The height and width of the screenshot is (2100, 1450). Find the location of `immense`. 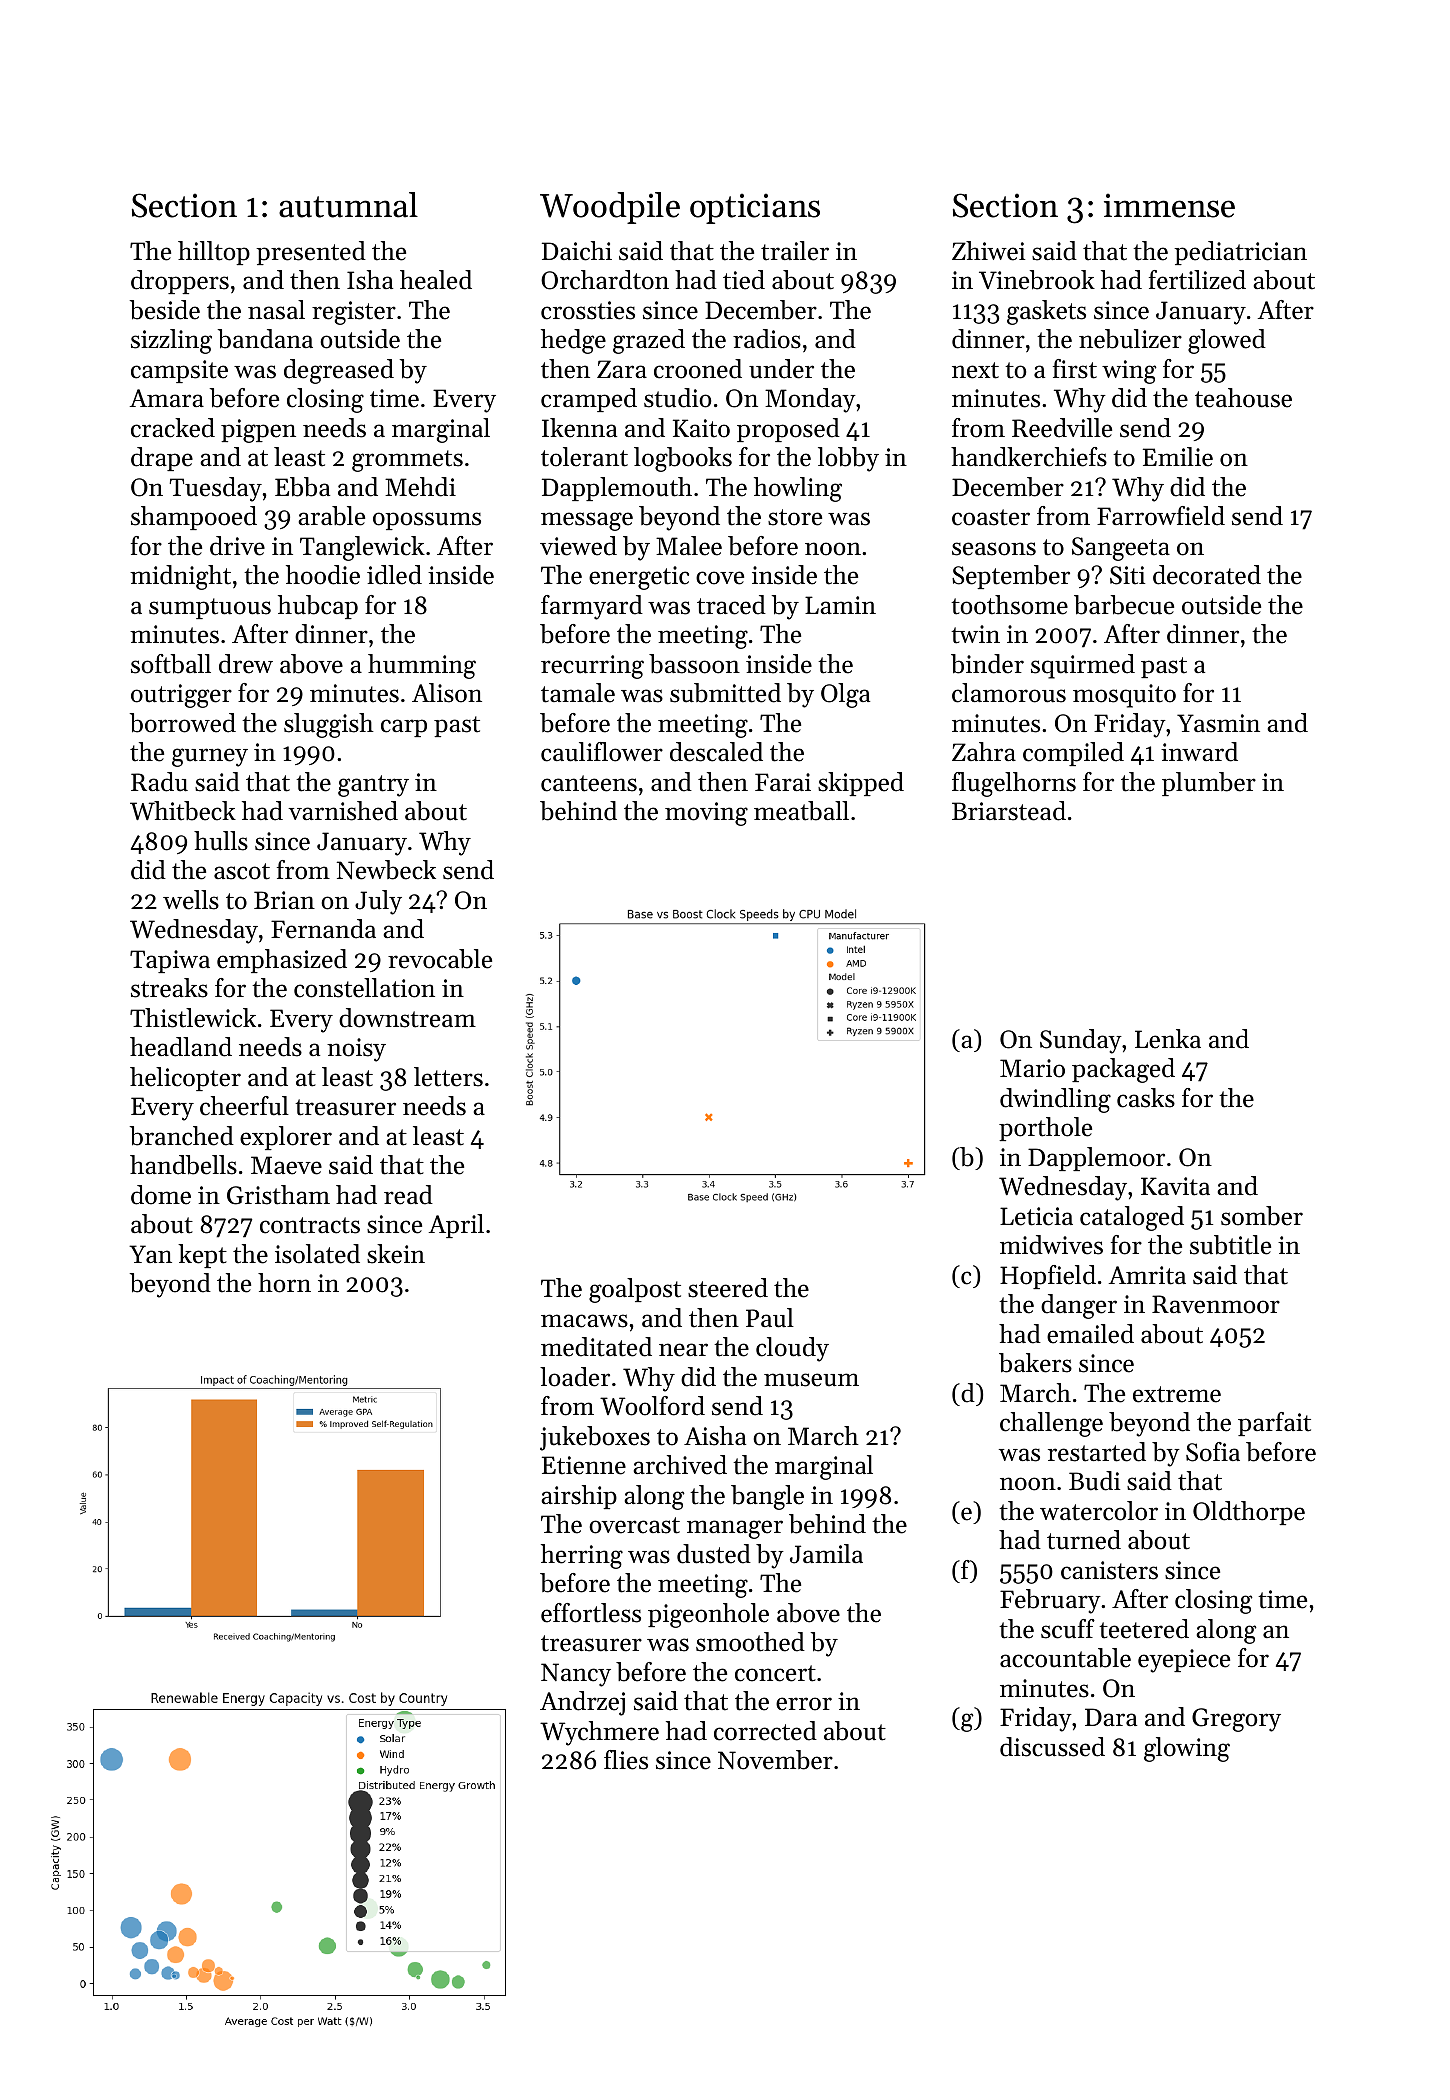

immense is located at coordinates (1169, 205).
